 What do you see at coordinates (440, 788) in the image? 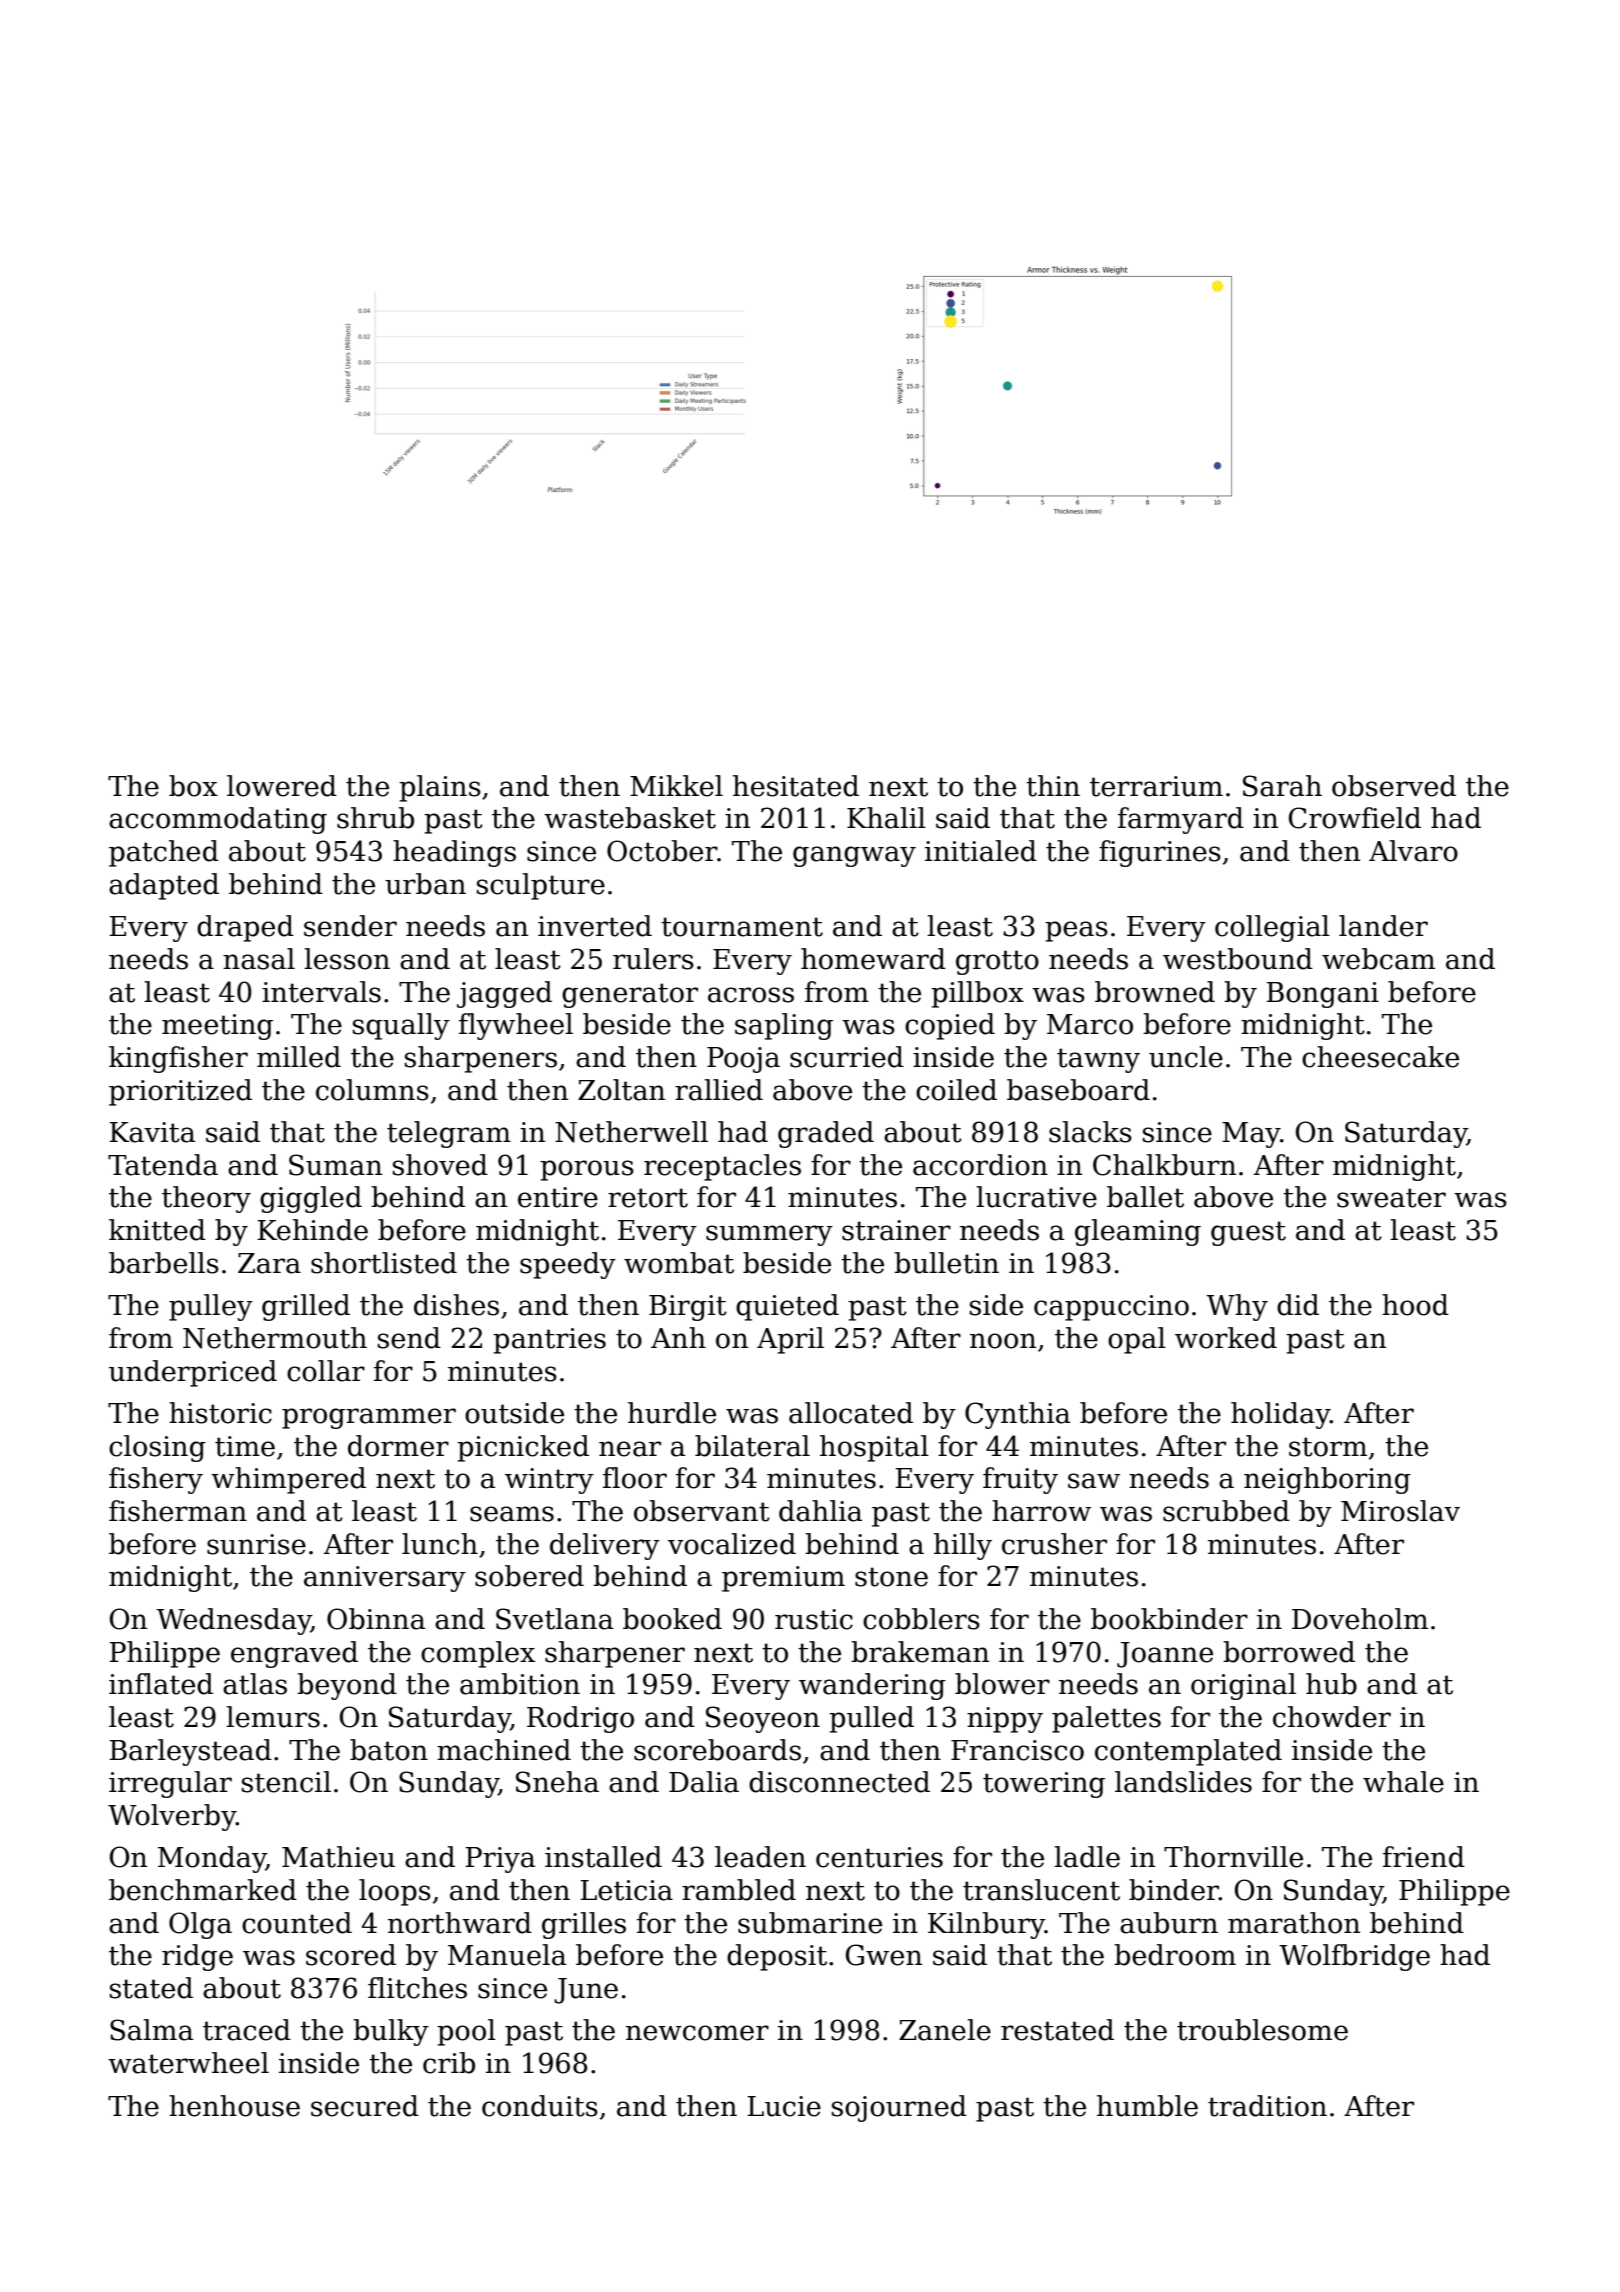
I see `plains` at bounding box center [440, 788].
